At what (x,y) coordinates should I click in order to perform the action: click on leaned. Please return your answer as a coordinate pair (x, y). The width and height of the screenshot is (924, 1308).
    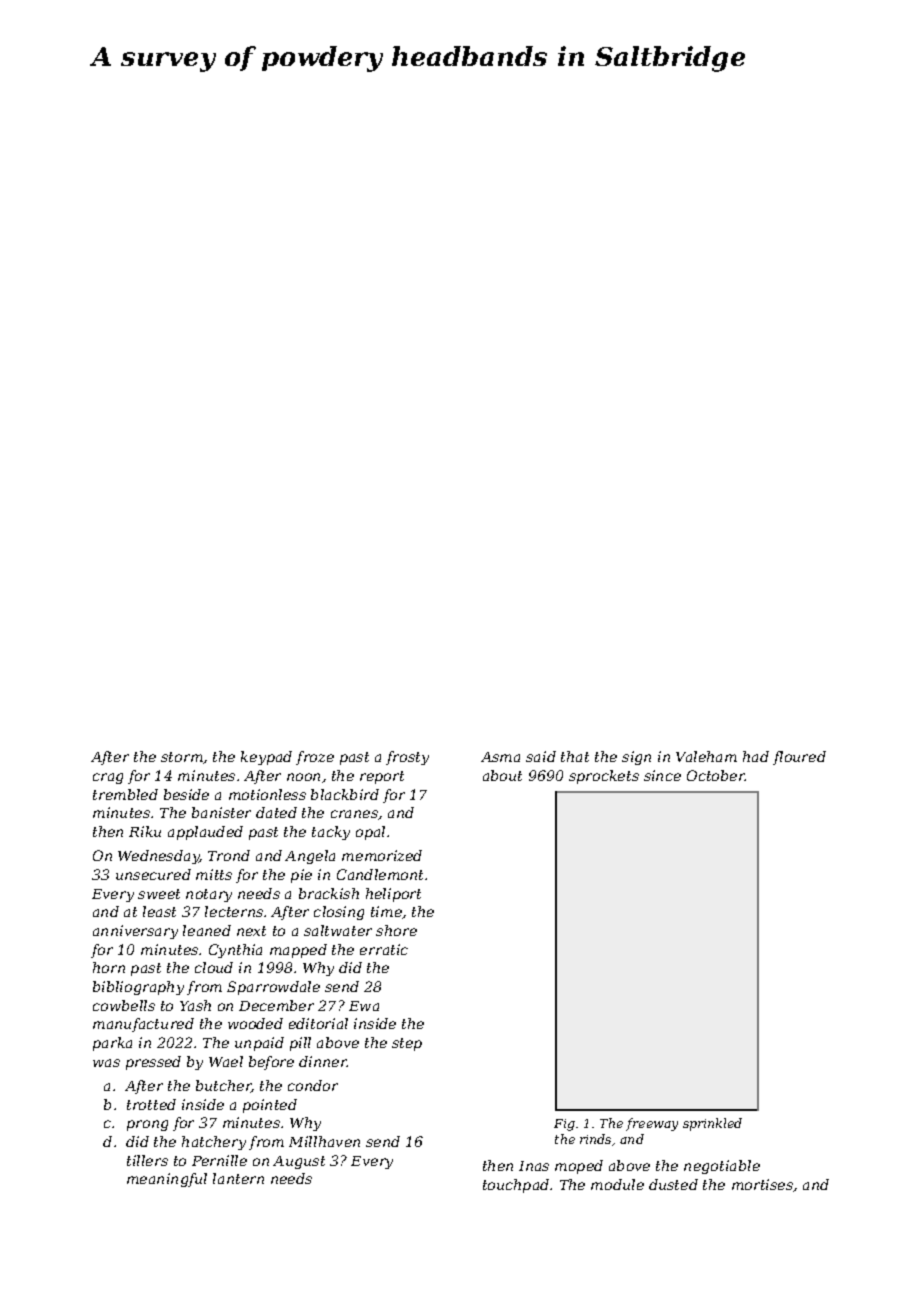
    Looking at the image, I should click on (207, 930).
